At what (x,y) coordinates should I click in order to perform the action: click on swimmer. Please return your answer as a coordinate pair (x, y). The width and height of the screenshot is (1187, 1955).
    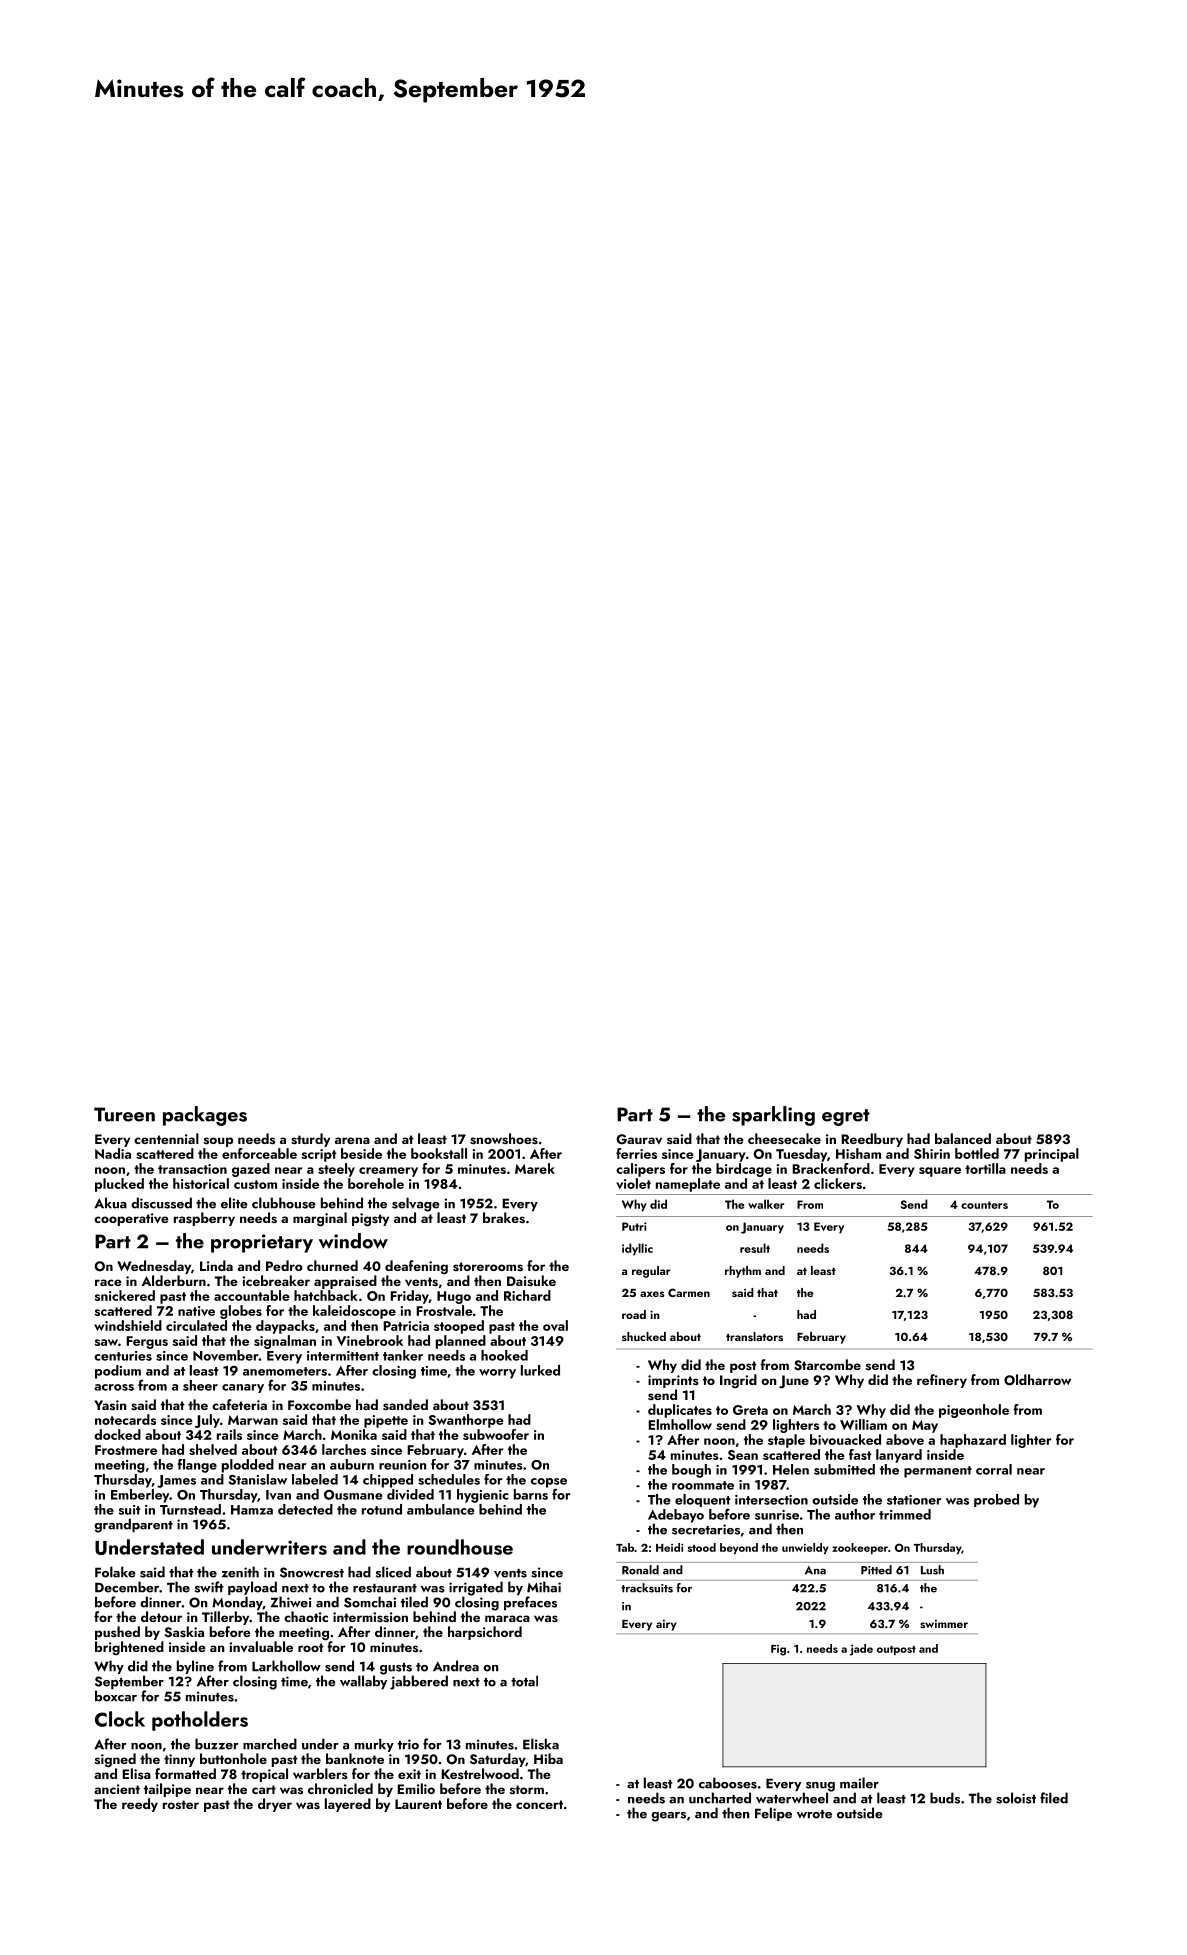
    Looking at the image, I should click on (944, 1624).
